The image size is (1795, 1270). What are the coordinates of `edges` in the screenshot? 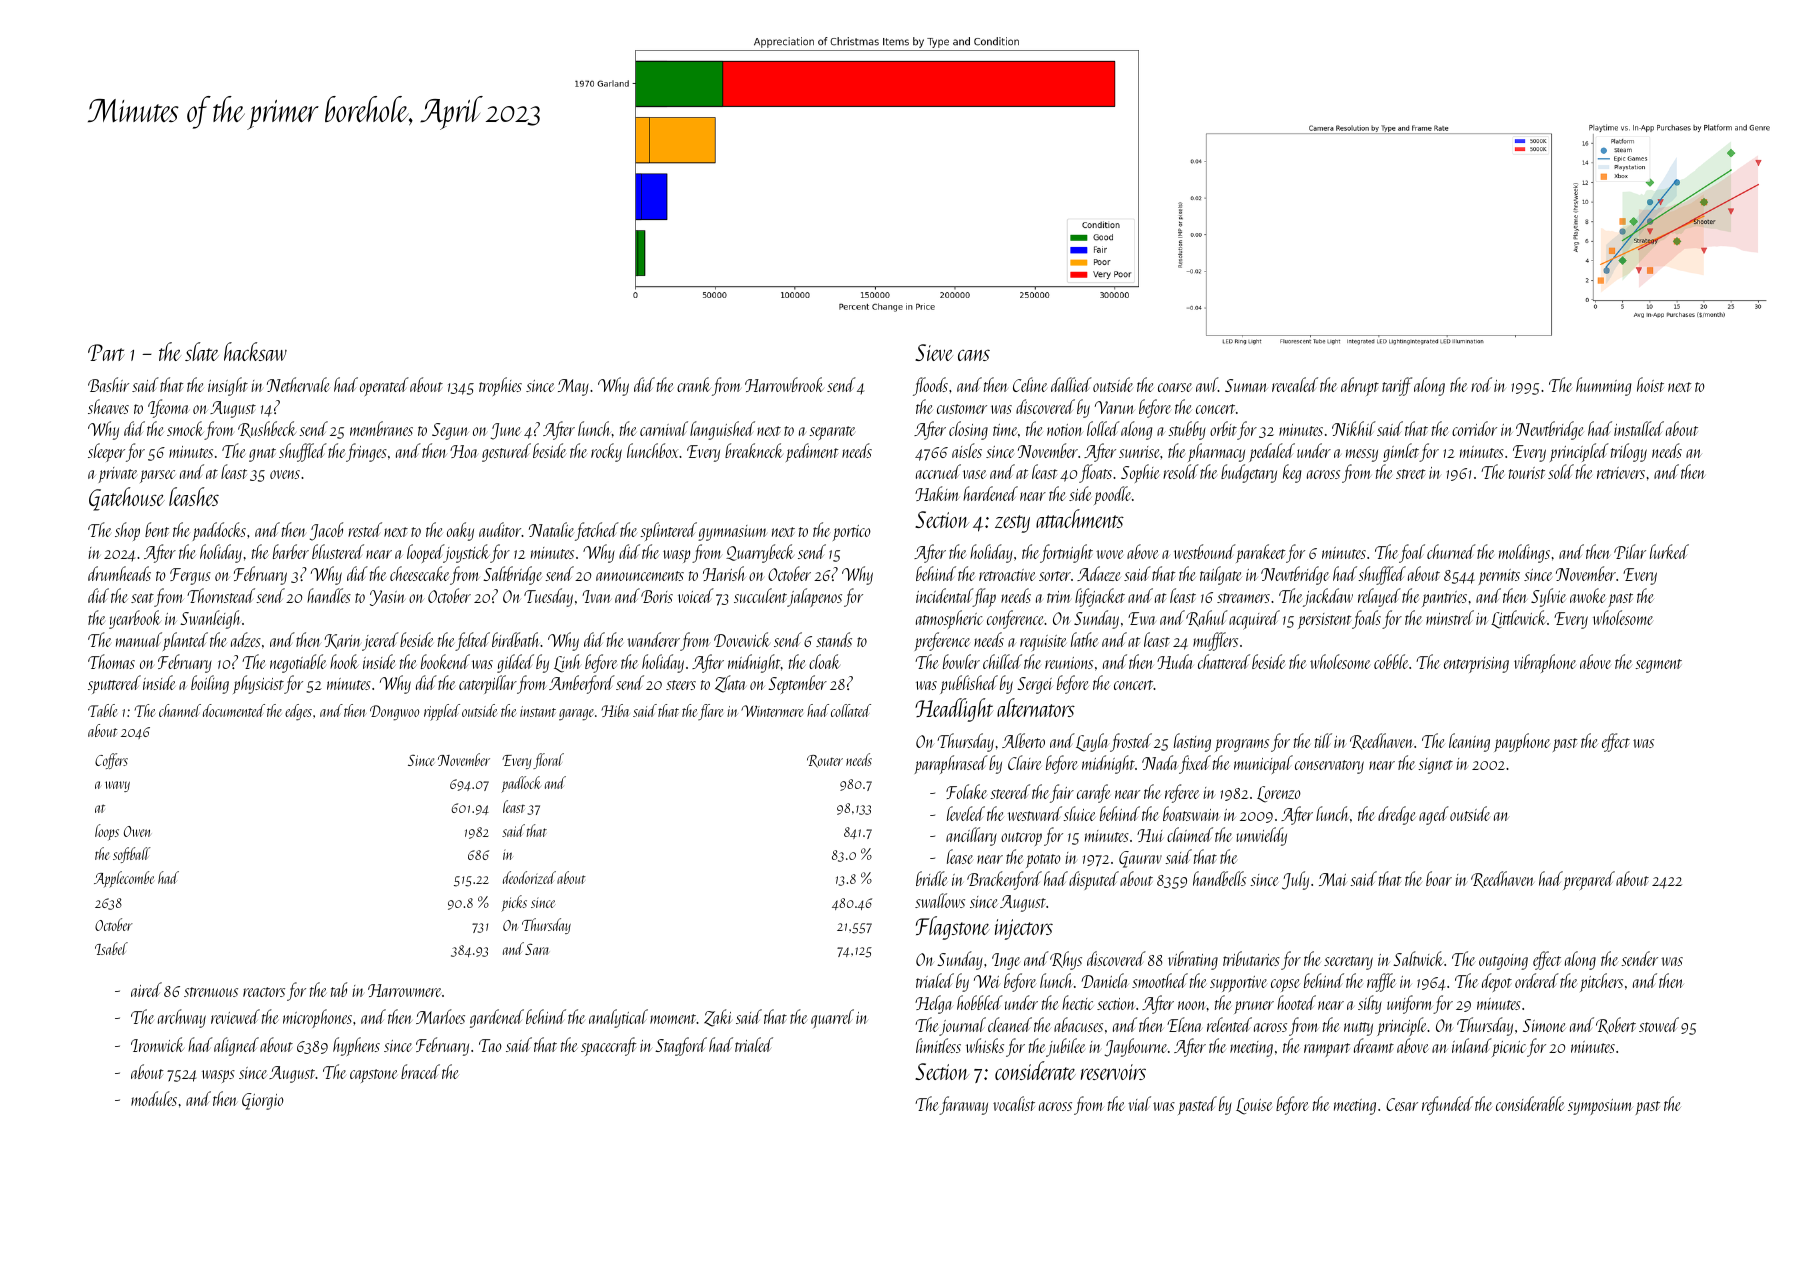 It's located at (298, 712).
